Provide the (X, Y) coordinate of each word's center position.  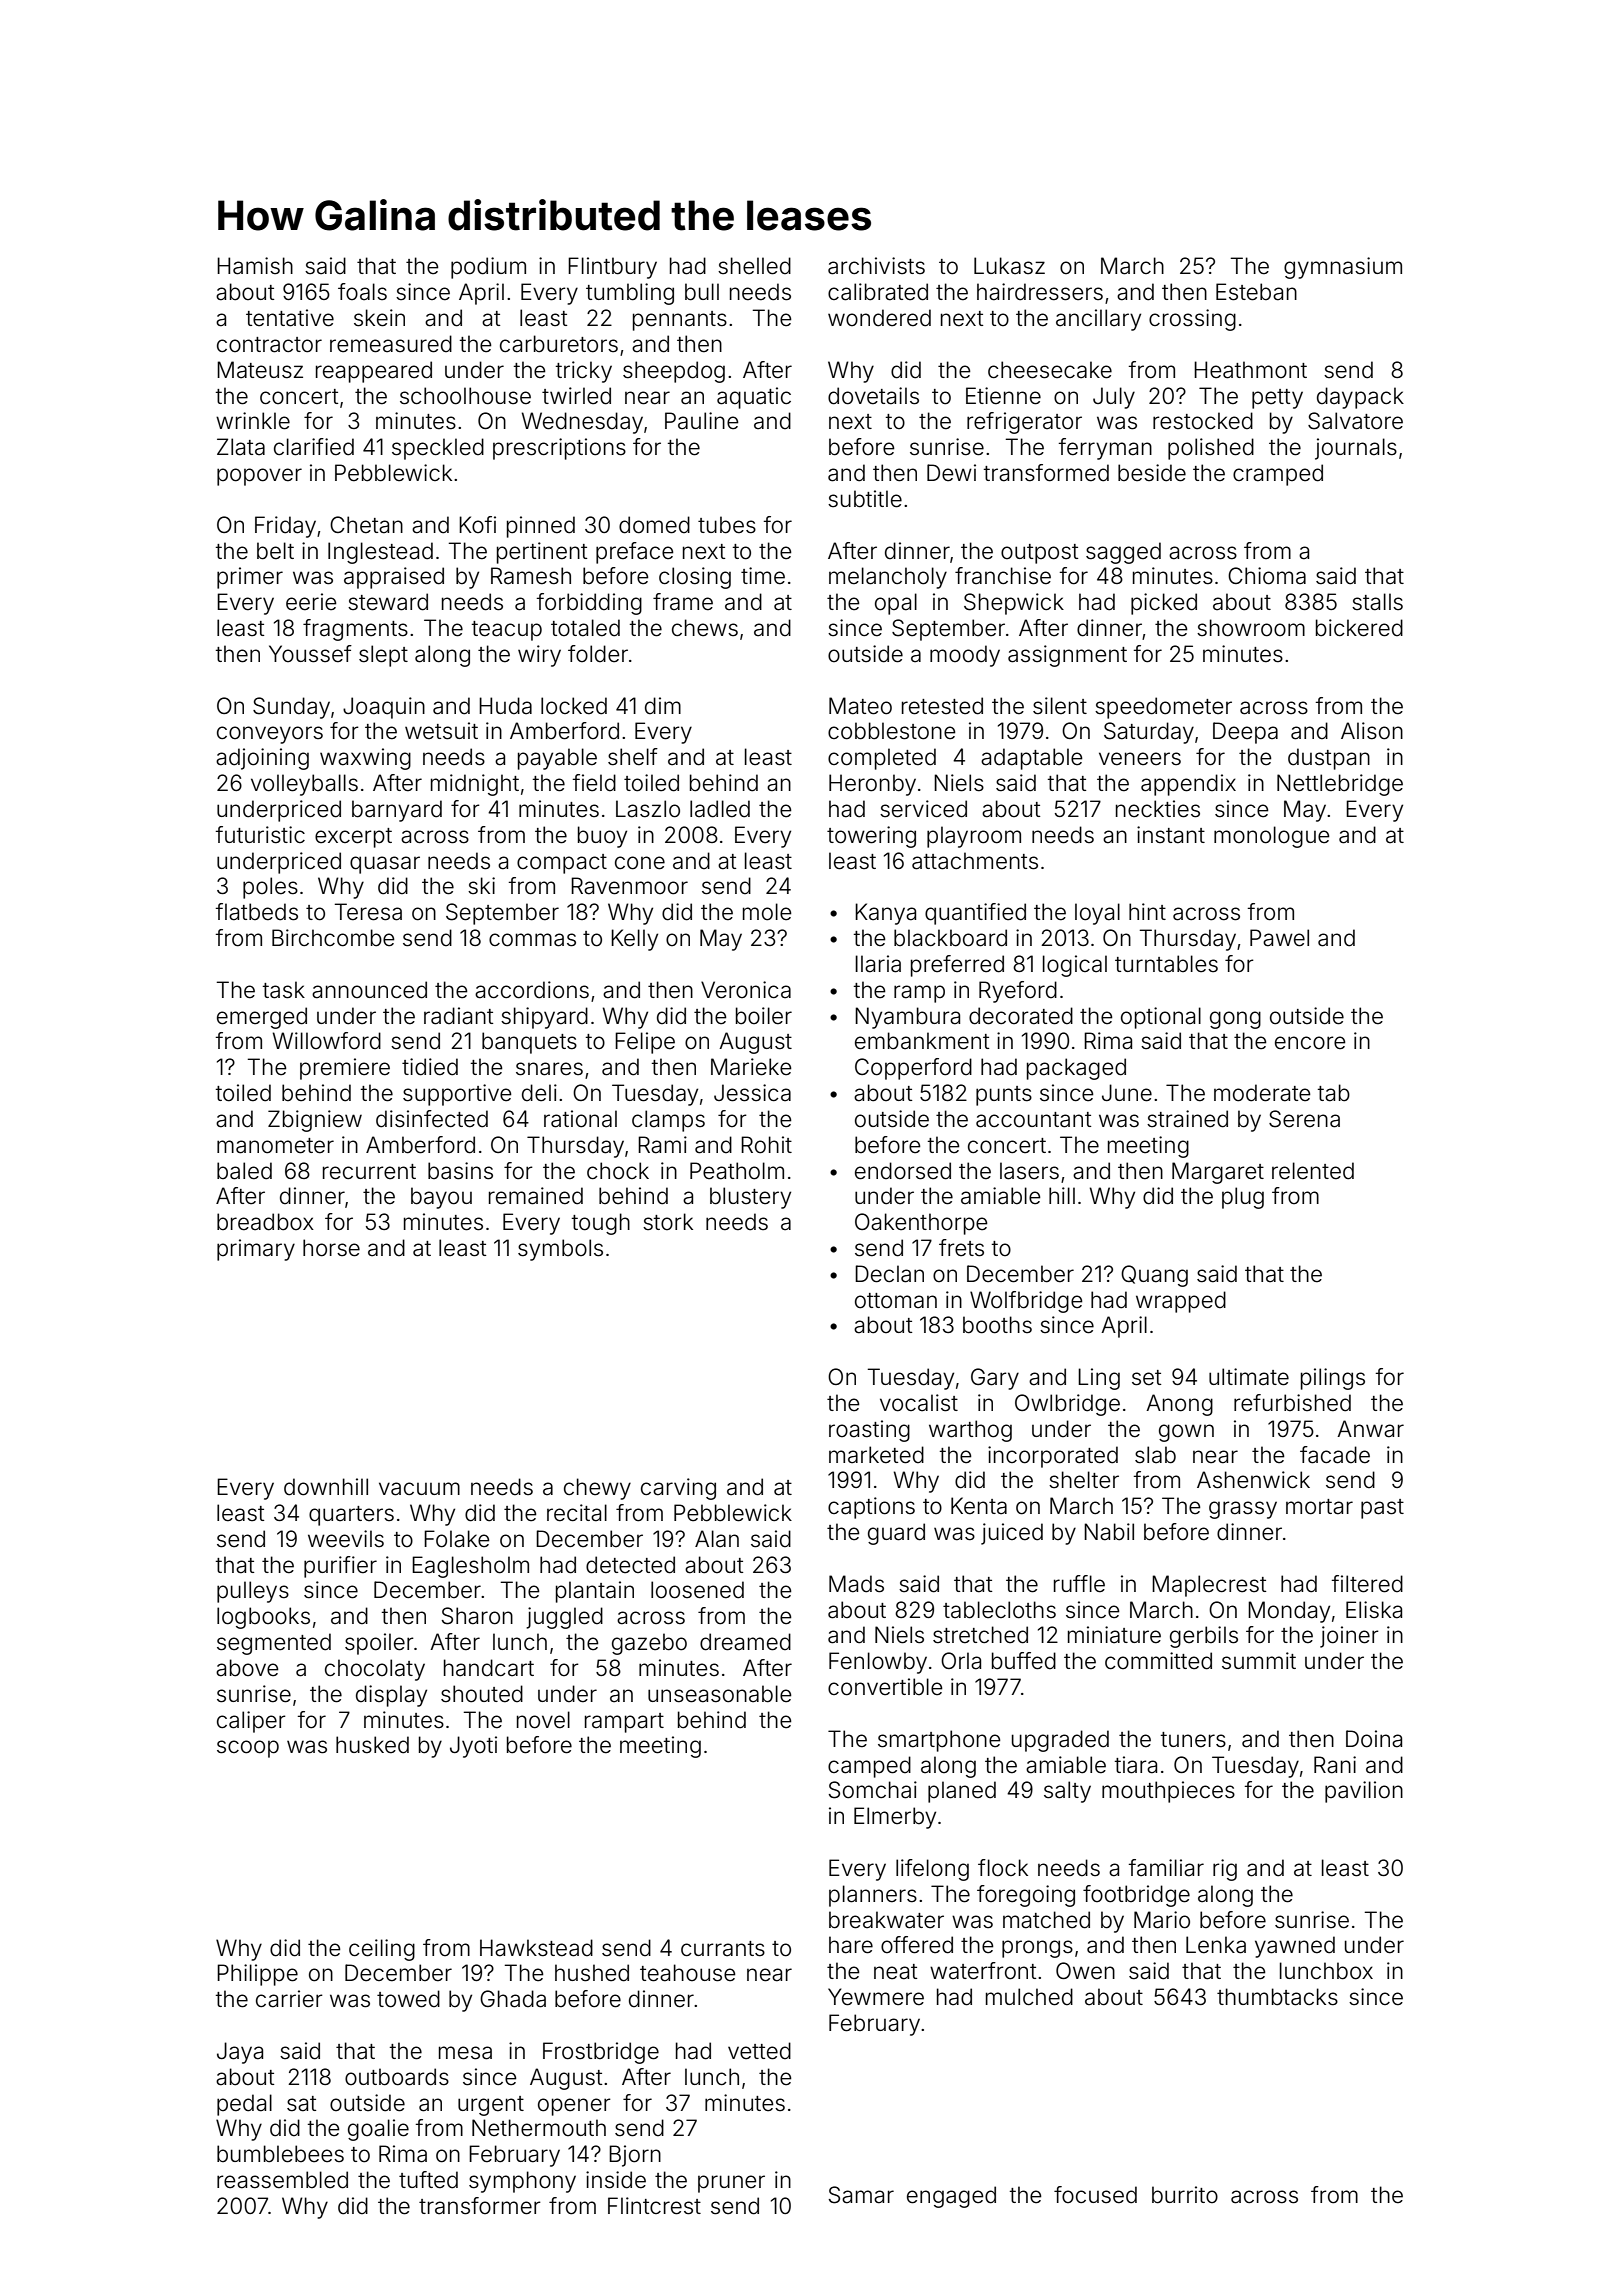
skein (379, 318)
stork (668, 1222)
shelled (754, 266)
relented (1313, 1171)
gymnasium (1343, 268)
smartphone (939, 1741)
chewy (597, 1489)
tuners (1193, 1740)
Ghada (513, 1999)
